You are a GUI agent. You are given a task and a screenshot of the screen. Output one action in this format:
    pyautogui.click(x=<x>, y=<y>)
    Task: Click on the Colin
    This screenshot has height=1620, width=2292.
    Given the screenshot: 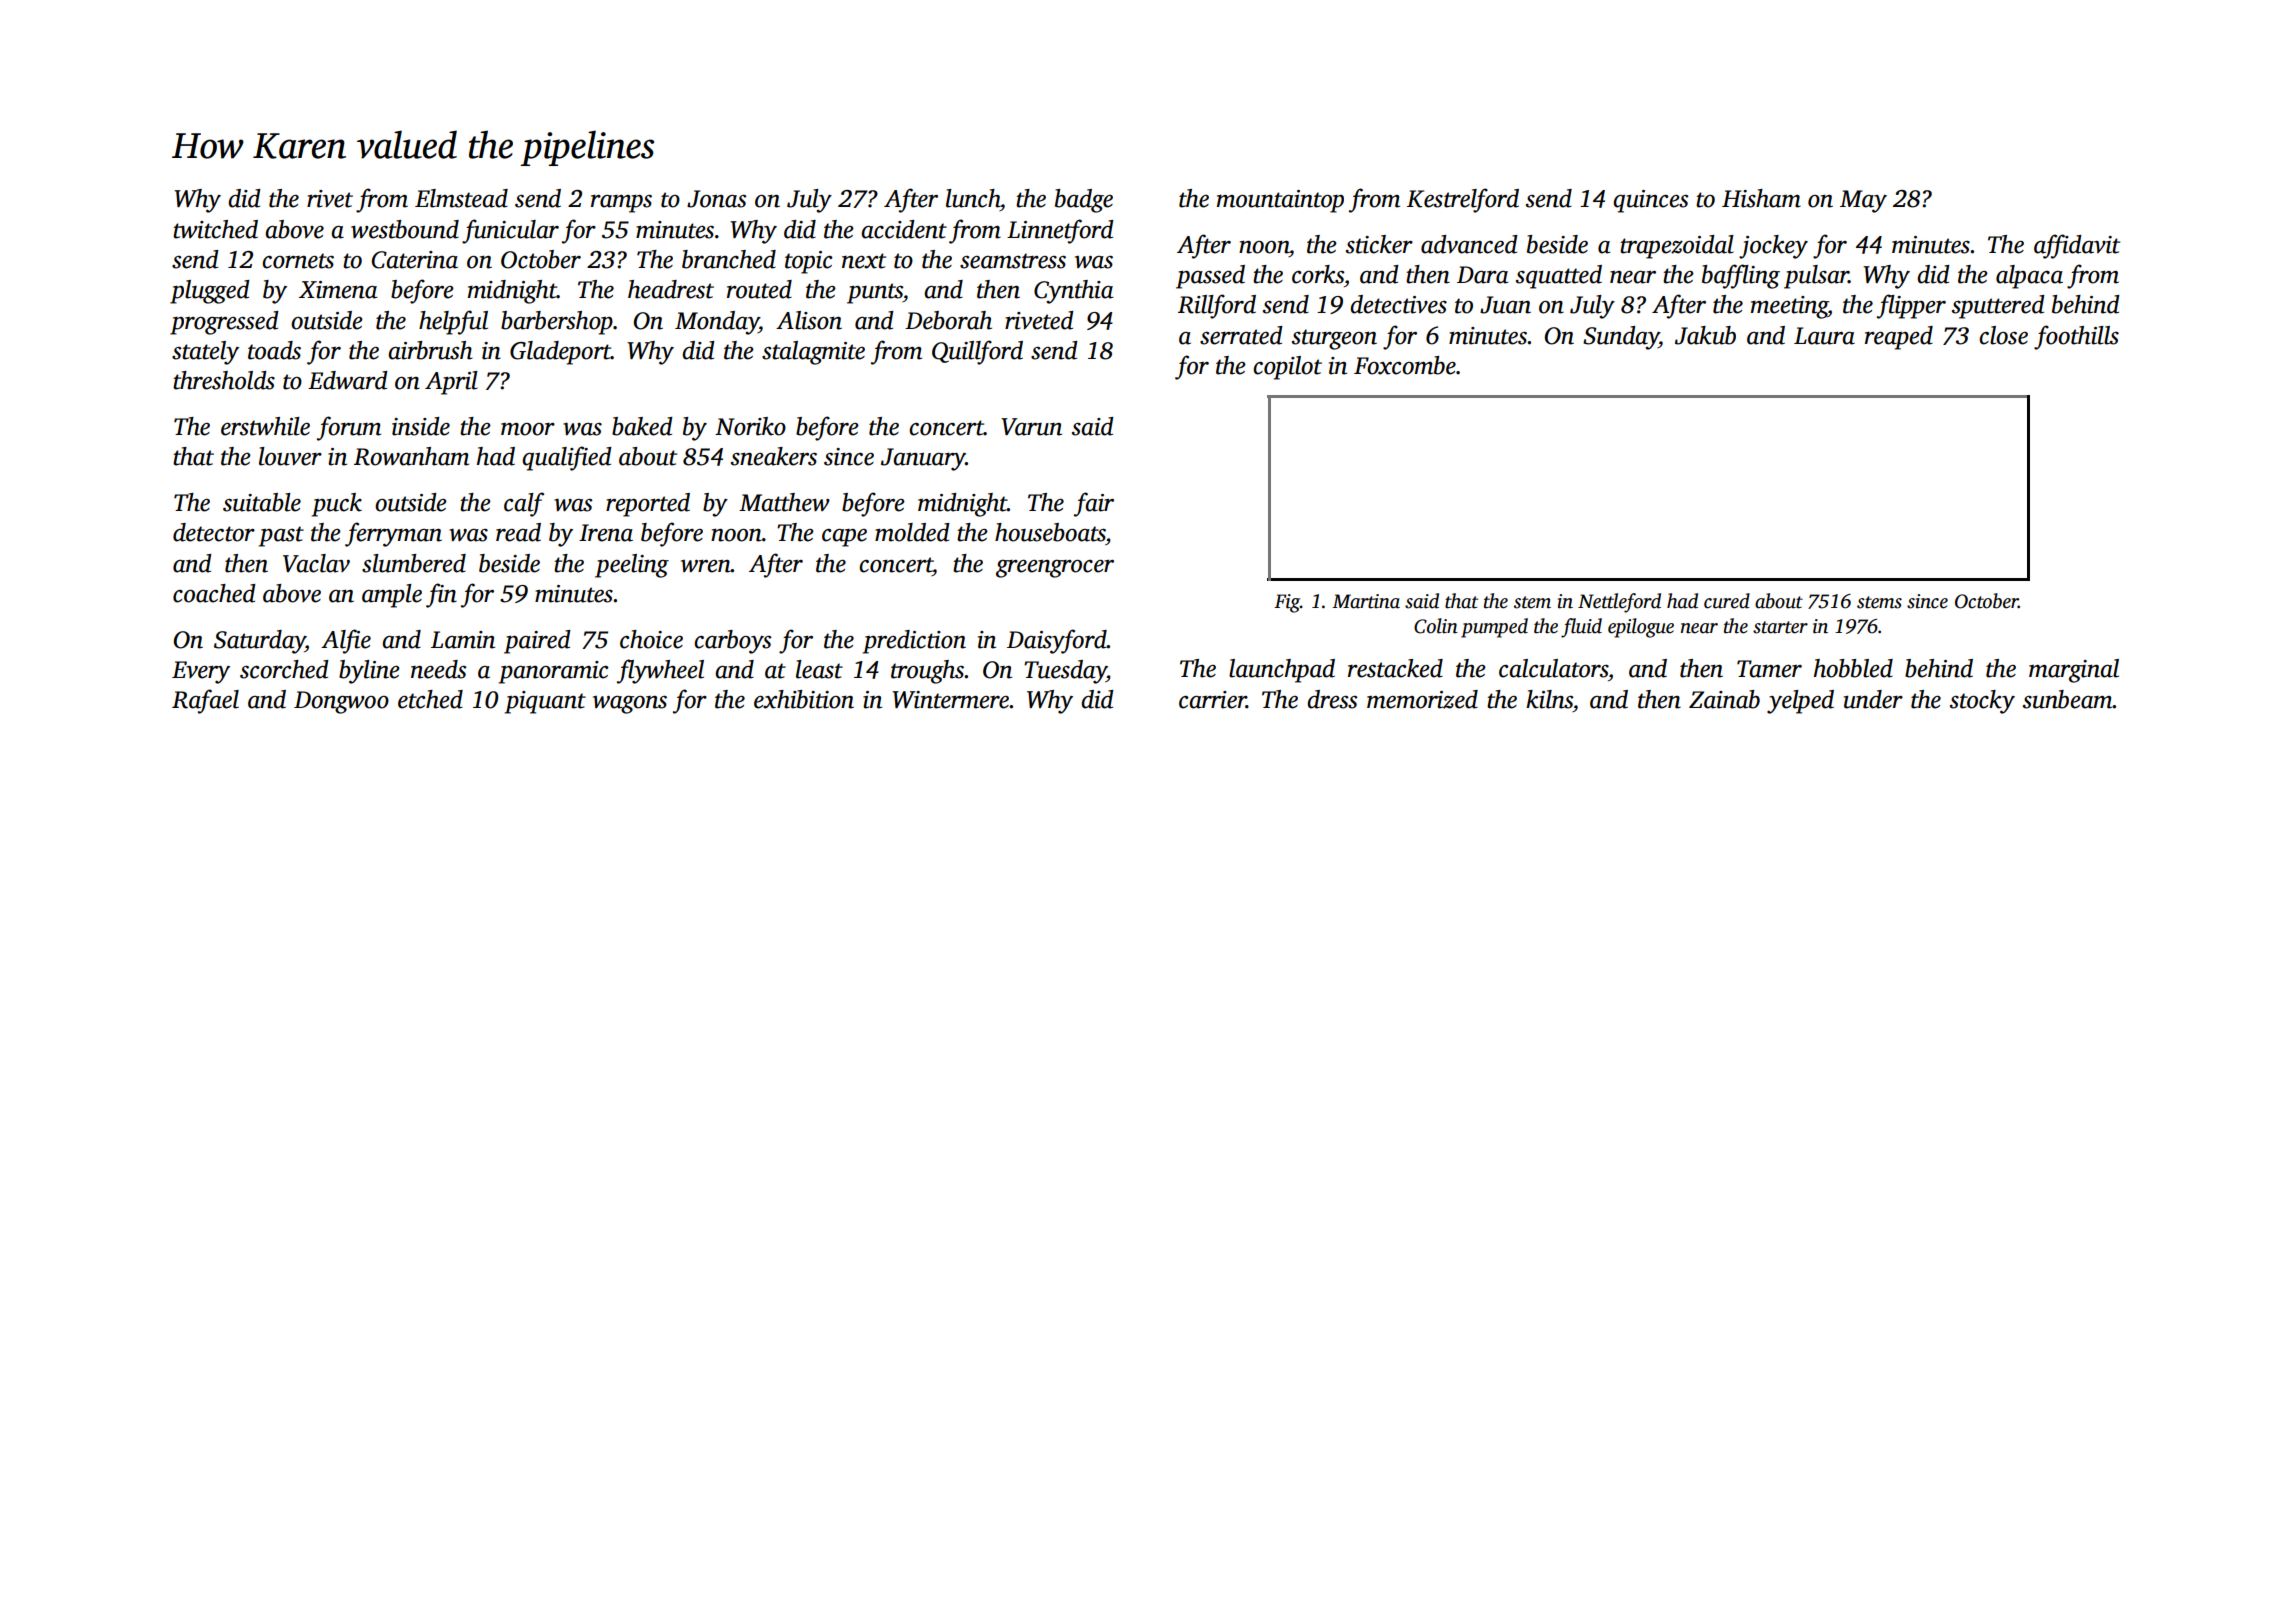 What is the action you would take?
    pyautogui.click(x=1436, y=626)
